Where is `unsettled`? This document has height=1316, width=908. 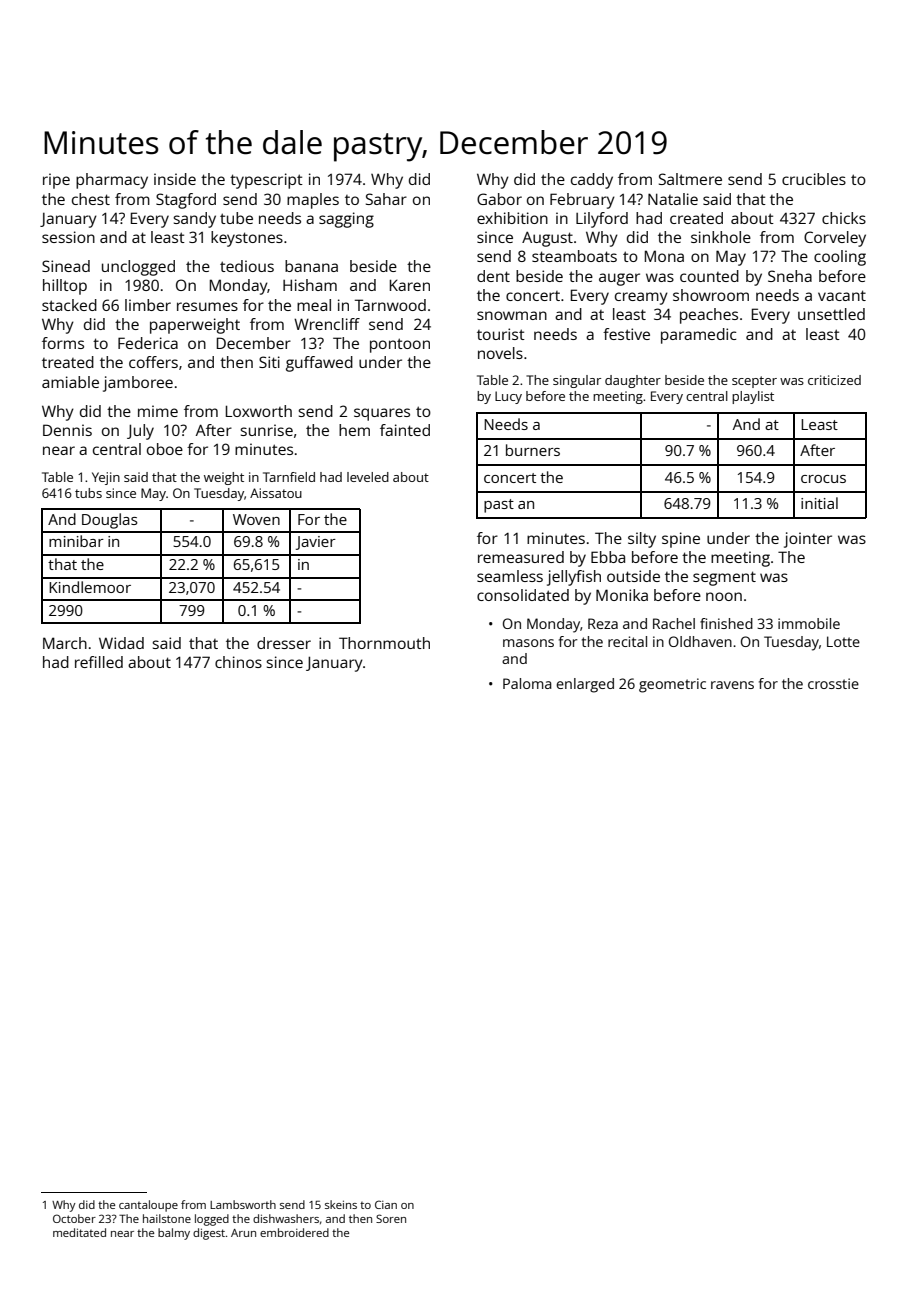
unsettled is located at coordinates (831, 314).
